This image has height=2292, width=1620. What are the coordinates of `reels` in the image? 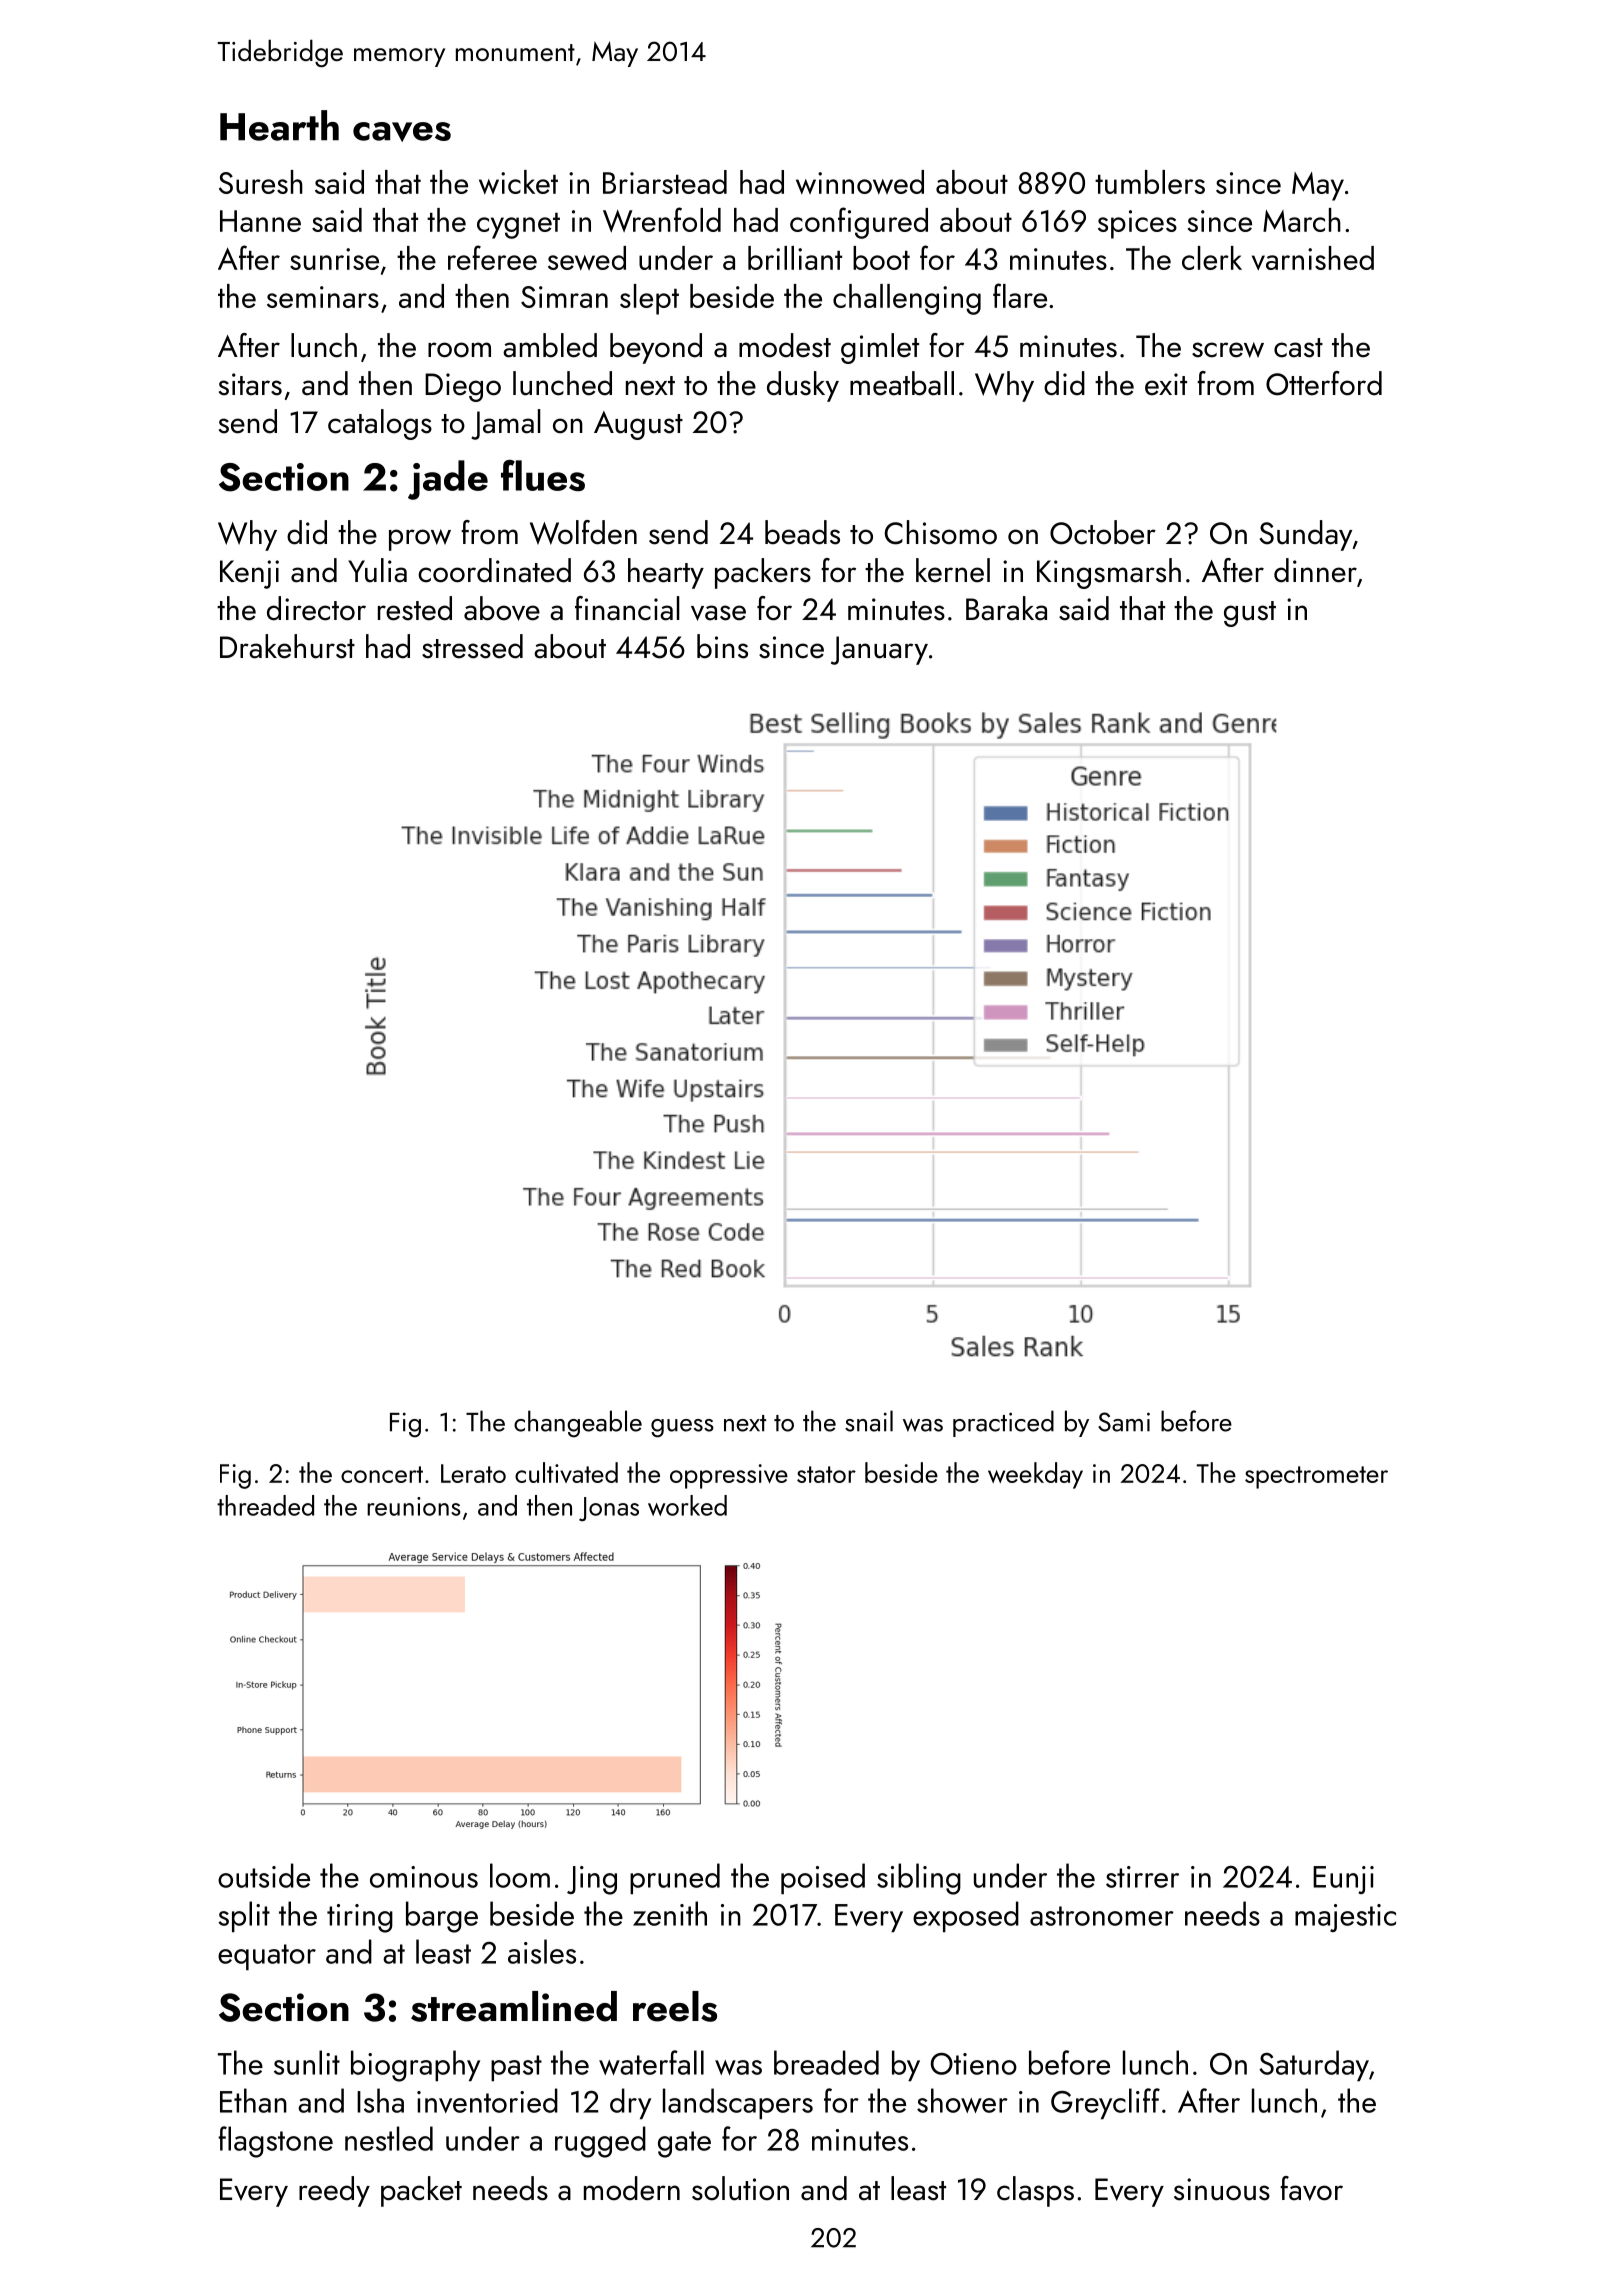 It's located at (675, 2006).
